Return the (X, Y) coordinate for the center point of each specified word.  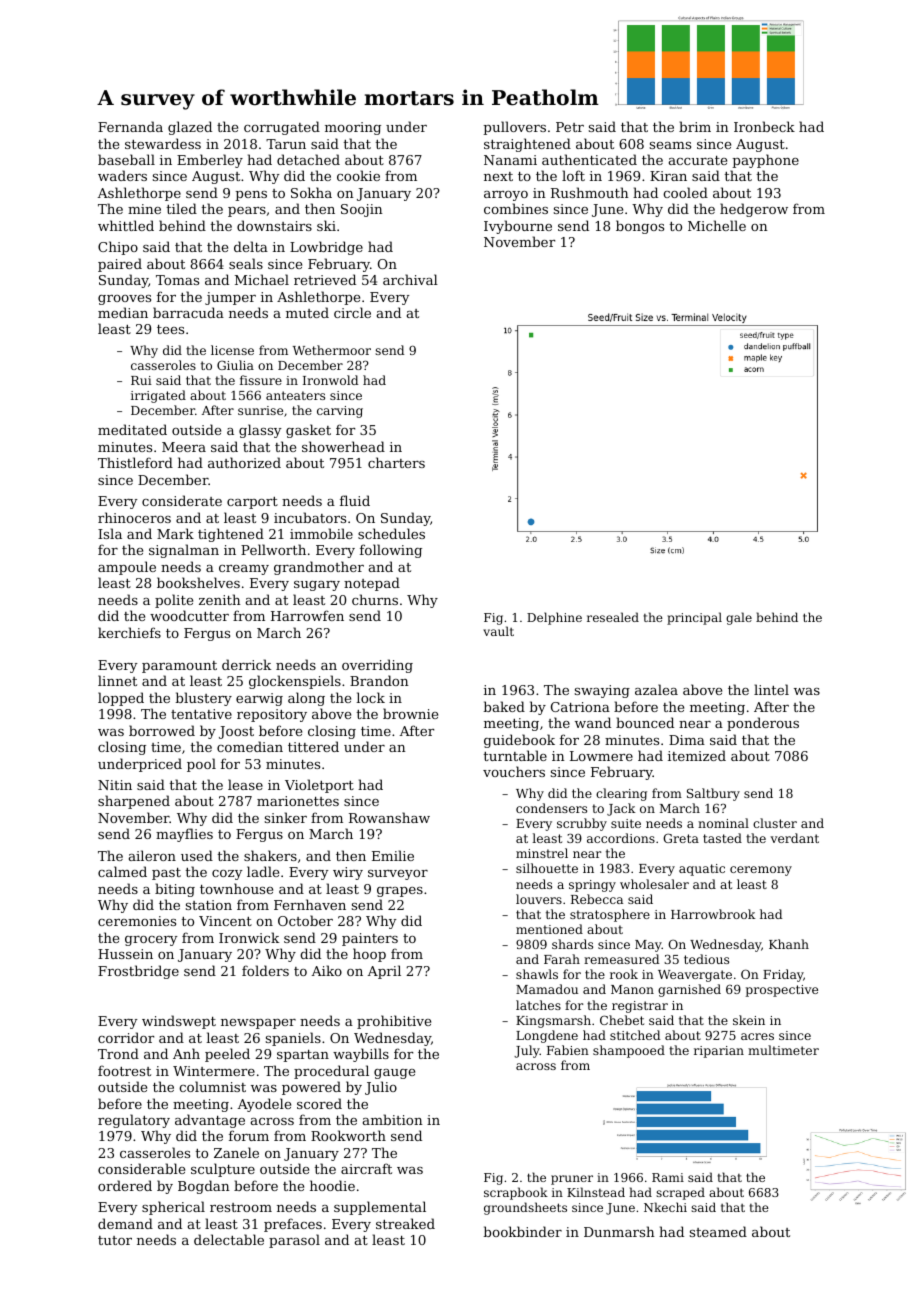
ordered (125, 1185)
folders (265, 970)
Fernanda (130, 126)
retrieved (325, 279)
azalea (656, 689)
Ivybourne (518, 227)
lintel (771, 689)
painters (370, 939)
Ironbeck (764, 126)
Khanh (789, 944)
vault (498, 631)
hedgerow (754, 210)
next (498, 176)
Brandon (379, 680)
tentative (201, 714)
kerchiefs (129, 632)
